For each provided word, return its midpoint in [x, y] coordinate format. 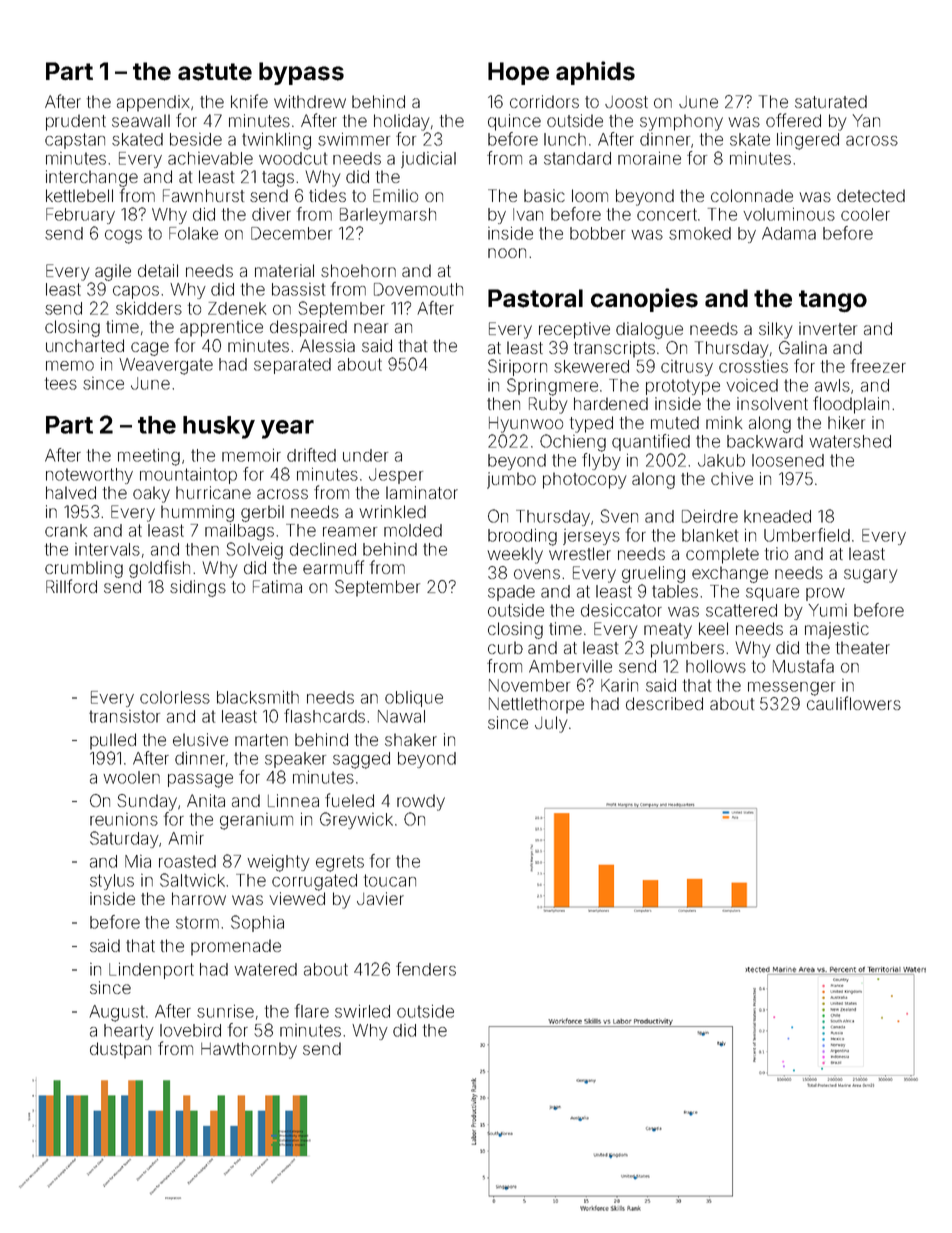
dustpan [120, 1050]
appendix [153, 103]
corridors [544, 101]
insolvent [772, 403]
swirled [362, 1011]
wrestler [580, 553]
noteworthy [89, 476]
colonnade [752, 195]
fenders [426, 969]
